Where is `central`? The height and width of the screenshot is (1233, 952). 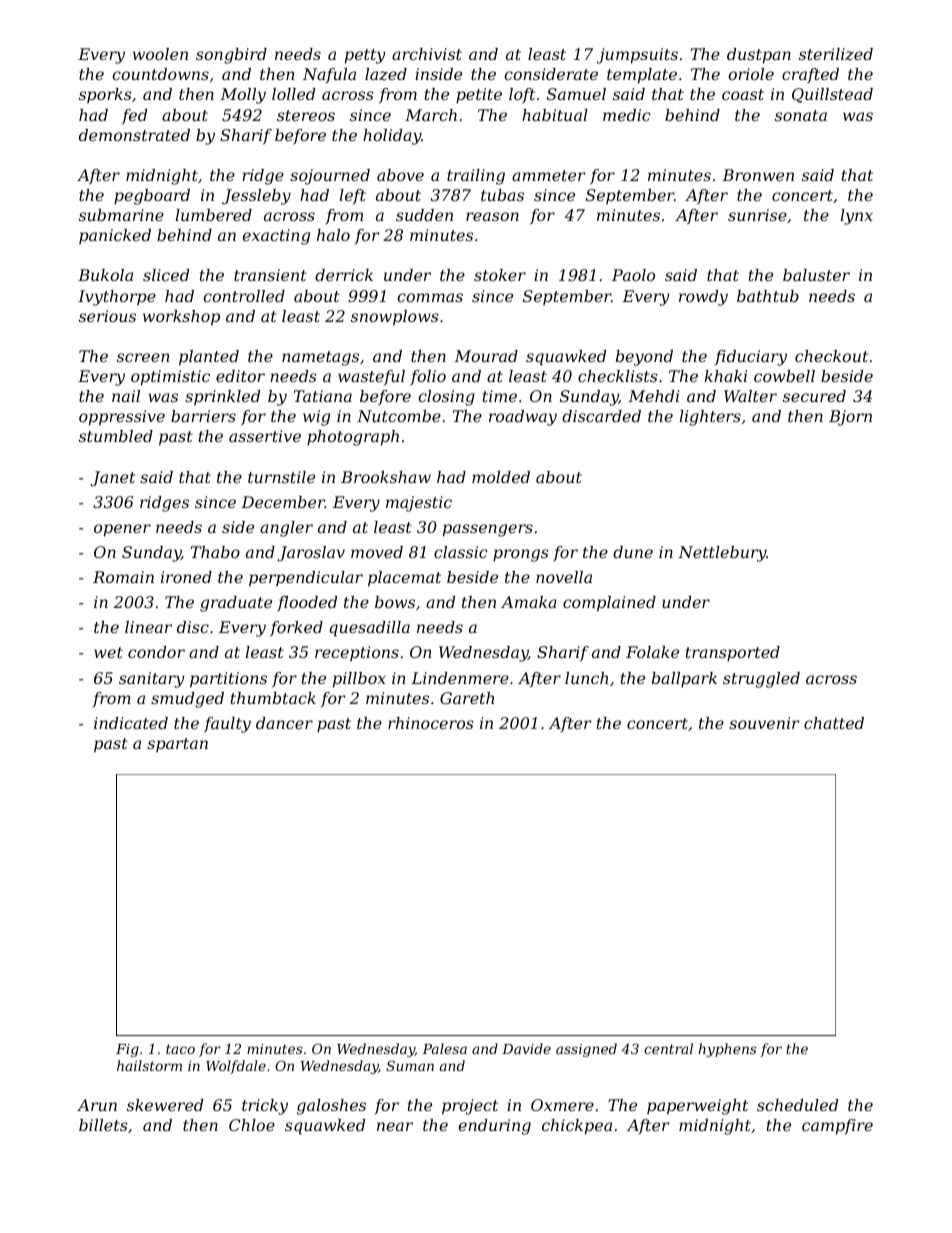 central is located at coordinates (668, 1048).
